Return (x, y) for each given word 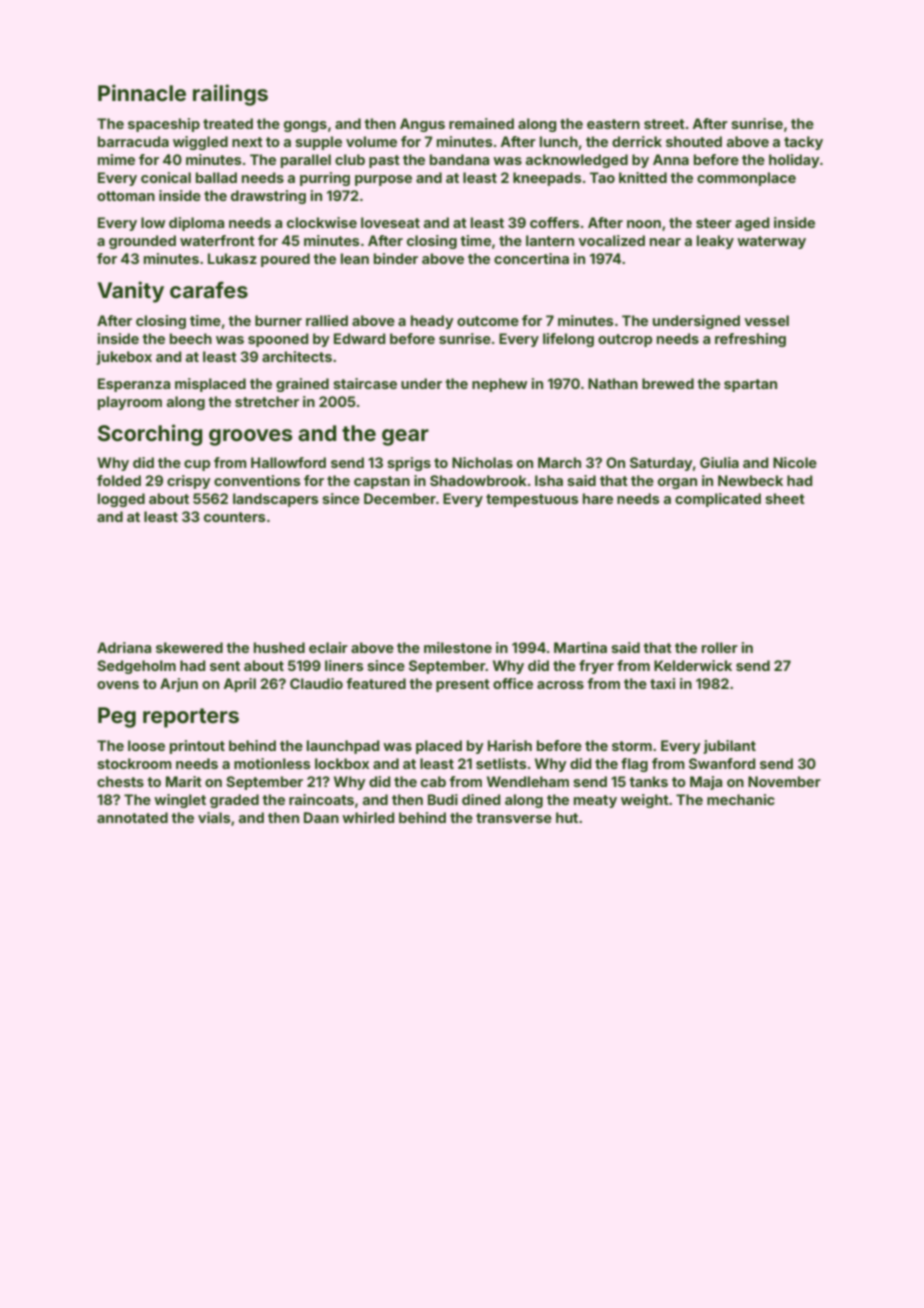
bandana (459, 159)
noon (644, 224)
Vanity (130, 292)
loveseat (390, 222)
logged (121, 500)
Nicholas (482, 462)
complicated (718, 500)
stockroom (134, 763)
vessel (766, 320)
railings (230, 95)
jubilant (729, 747)
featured (376, 683)
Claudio (316, 683)
